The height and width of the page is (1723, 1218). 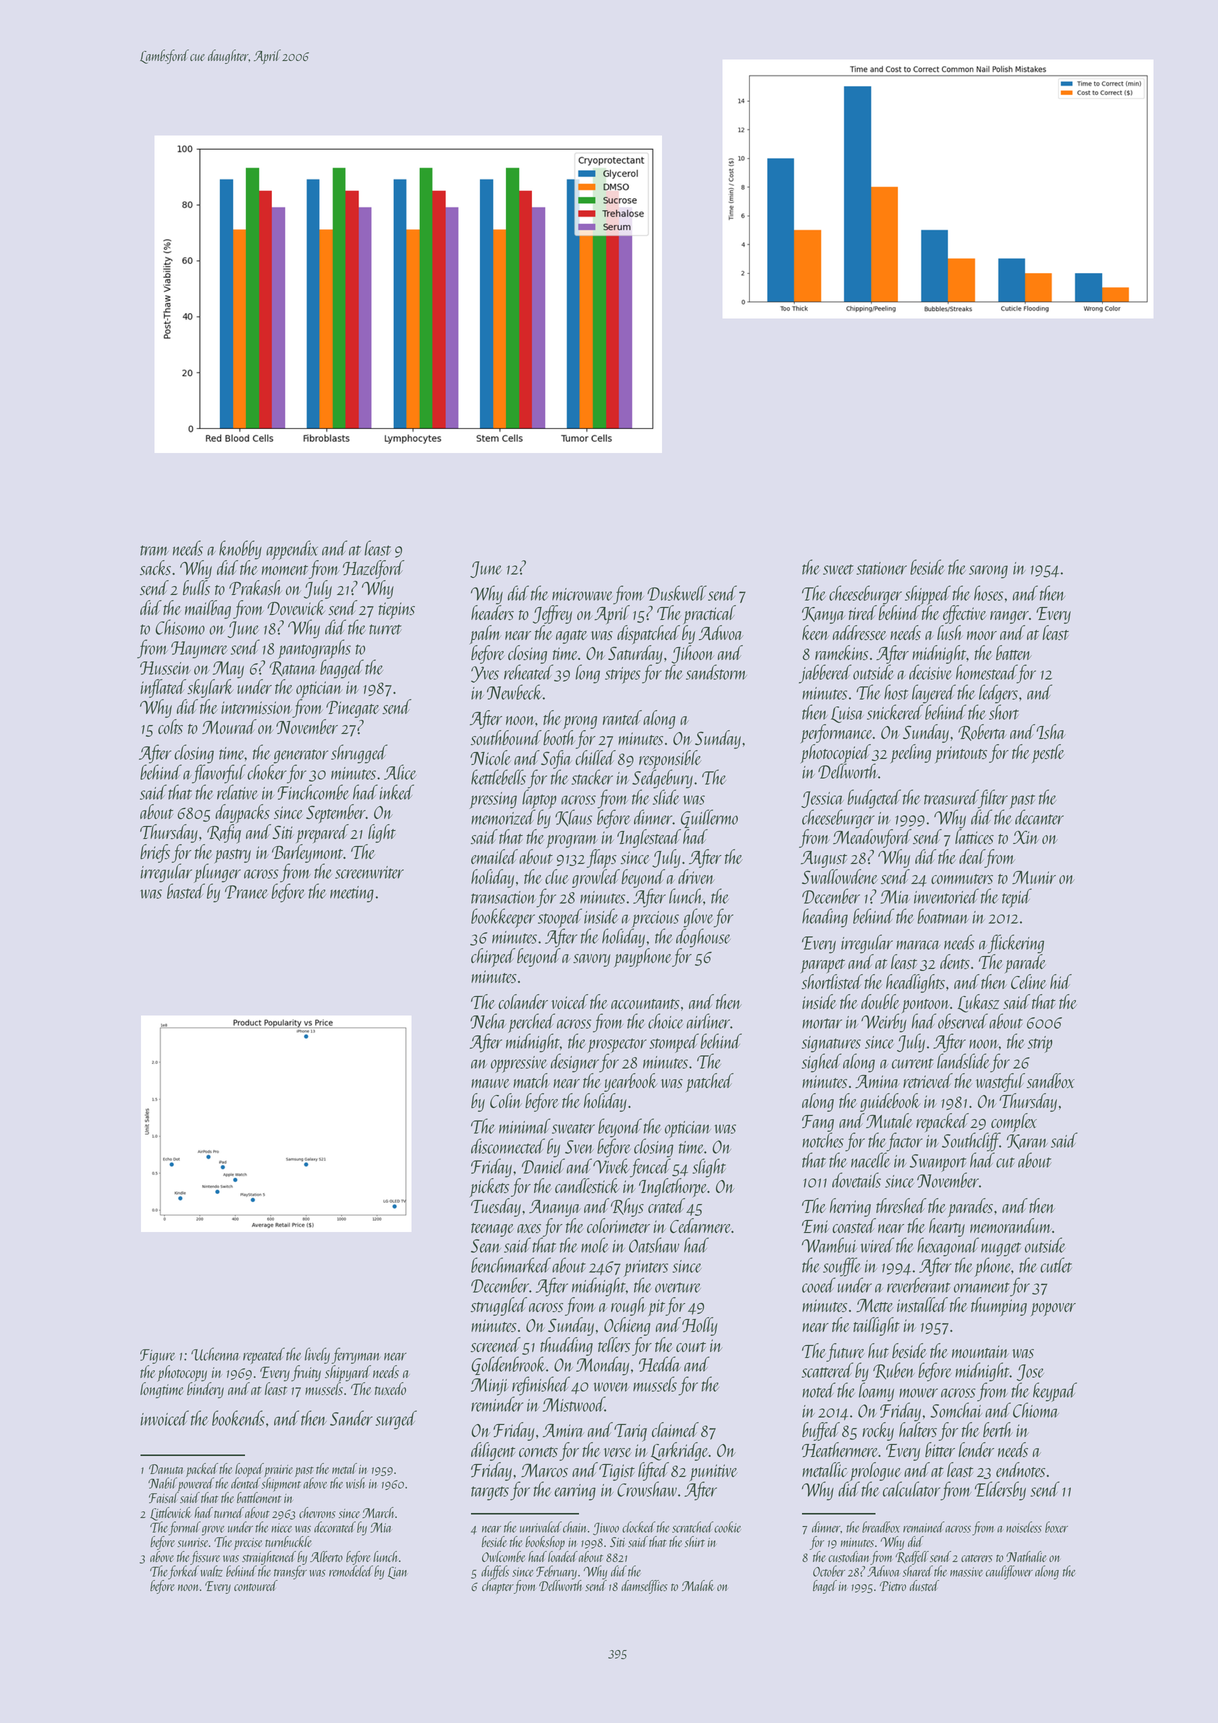 What do you see at coordinates (246, 892) in the page?
I see `Pranee` at bounding box center [246, 892].
